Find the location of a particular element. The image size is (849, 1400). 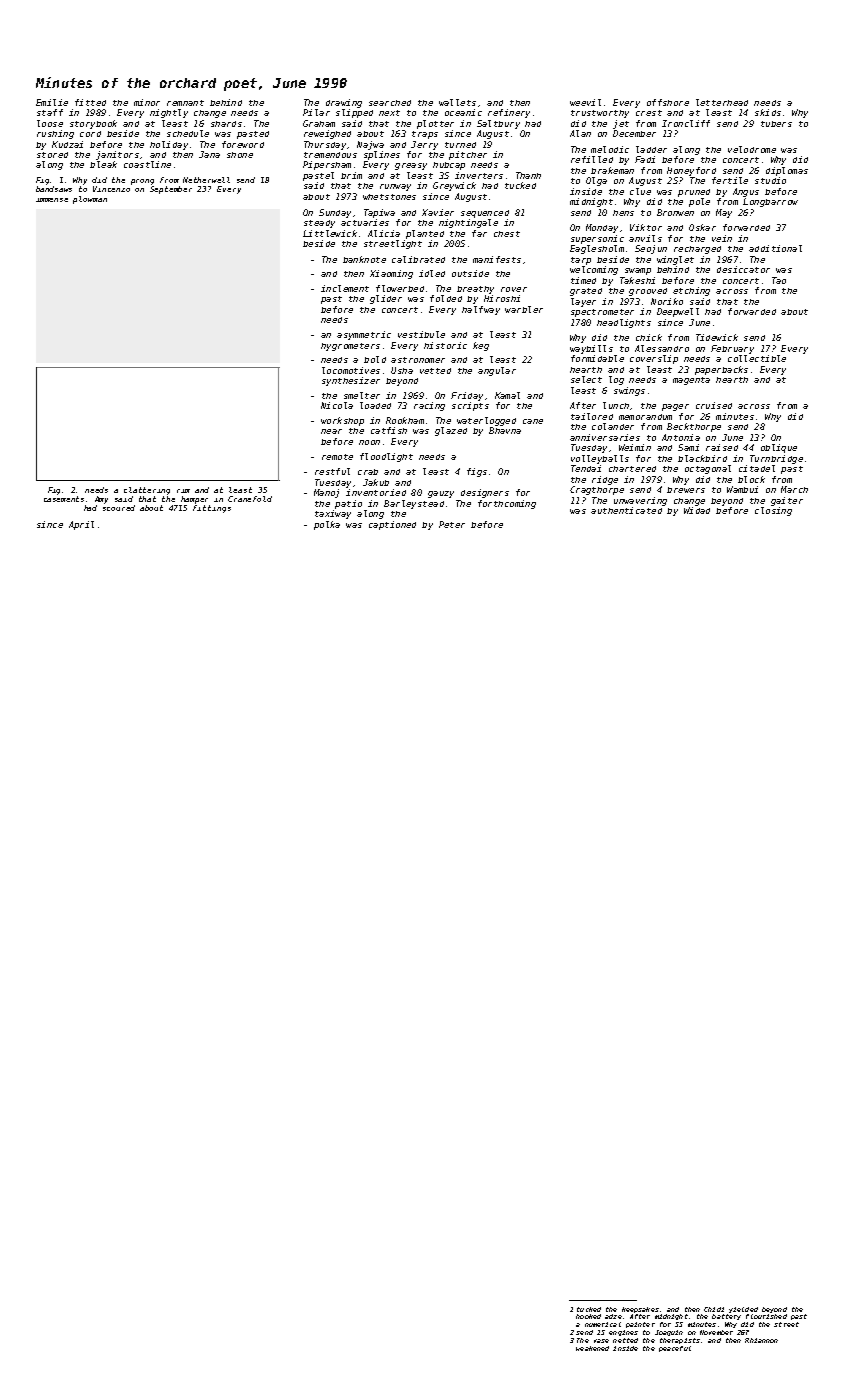

Peter is located at coordinates (452, 524).
